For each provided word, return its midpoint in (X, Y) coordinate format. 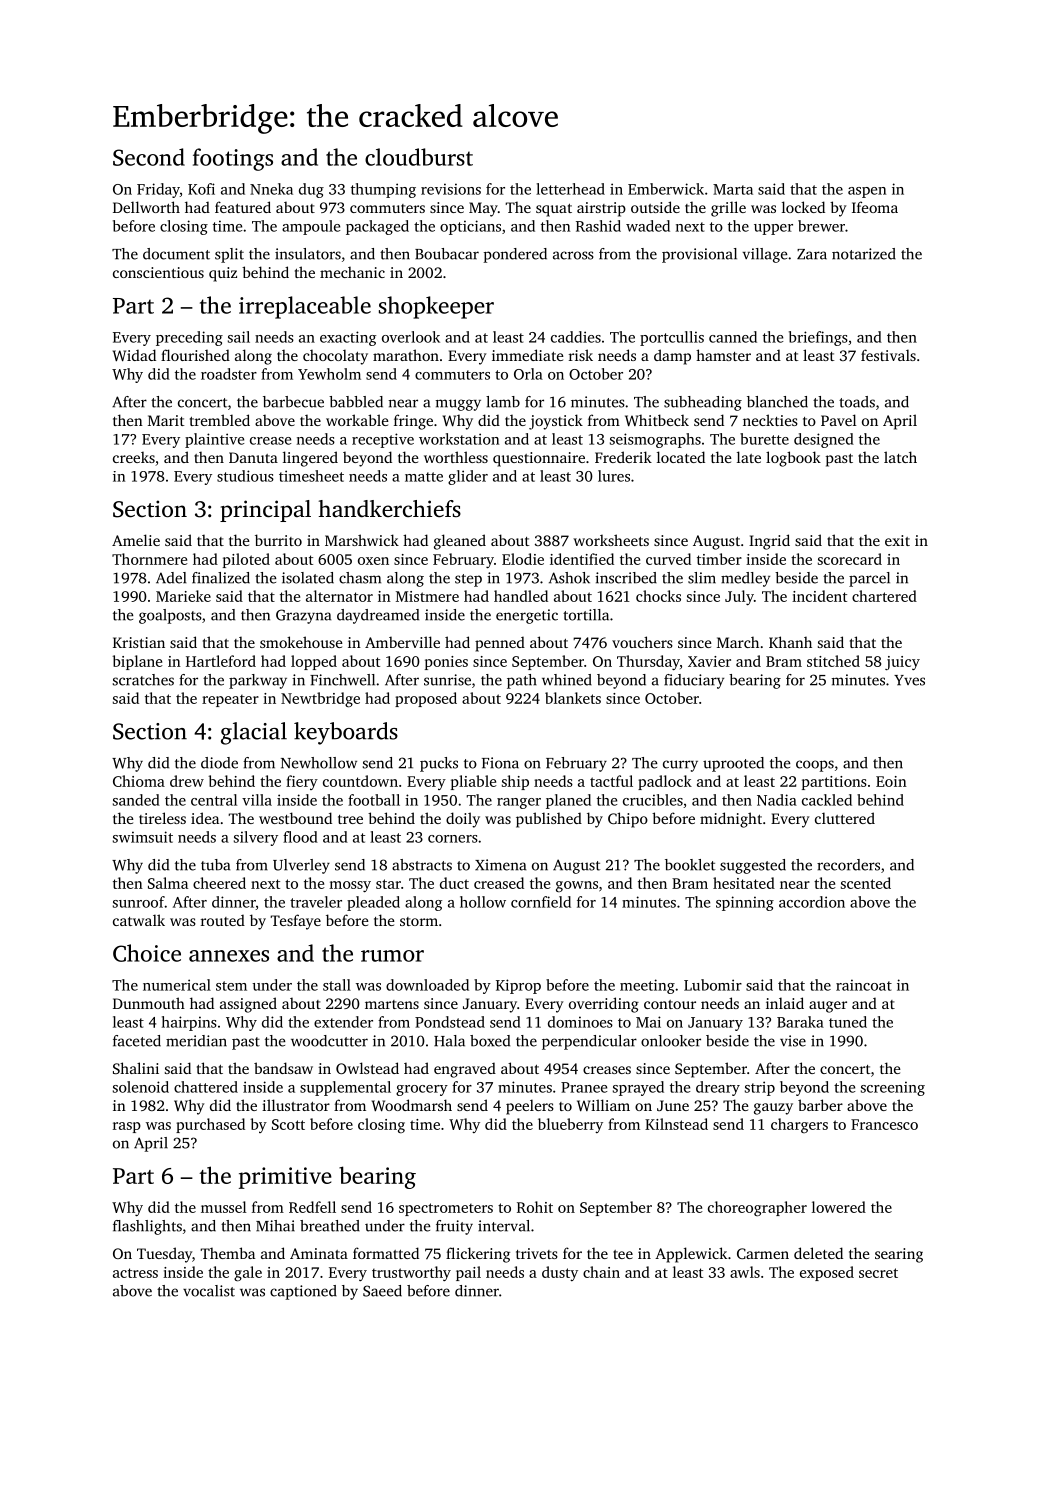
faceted (137, 1041)
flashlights (147, 1227)
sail (239, 337)
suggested (753, 866)
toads (857, 402)
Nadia (777, 800)
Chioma (139, 781)
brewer (821, 226)
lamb (503, 402)
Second (149, 157)
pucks (439, 764)
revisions (451, 189)
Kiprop (518, 986)
